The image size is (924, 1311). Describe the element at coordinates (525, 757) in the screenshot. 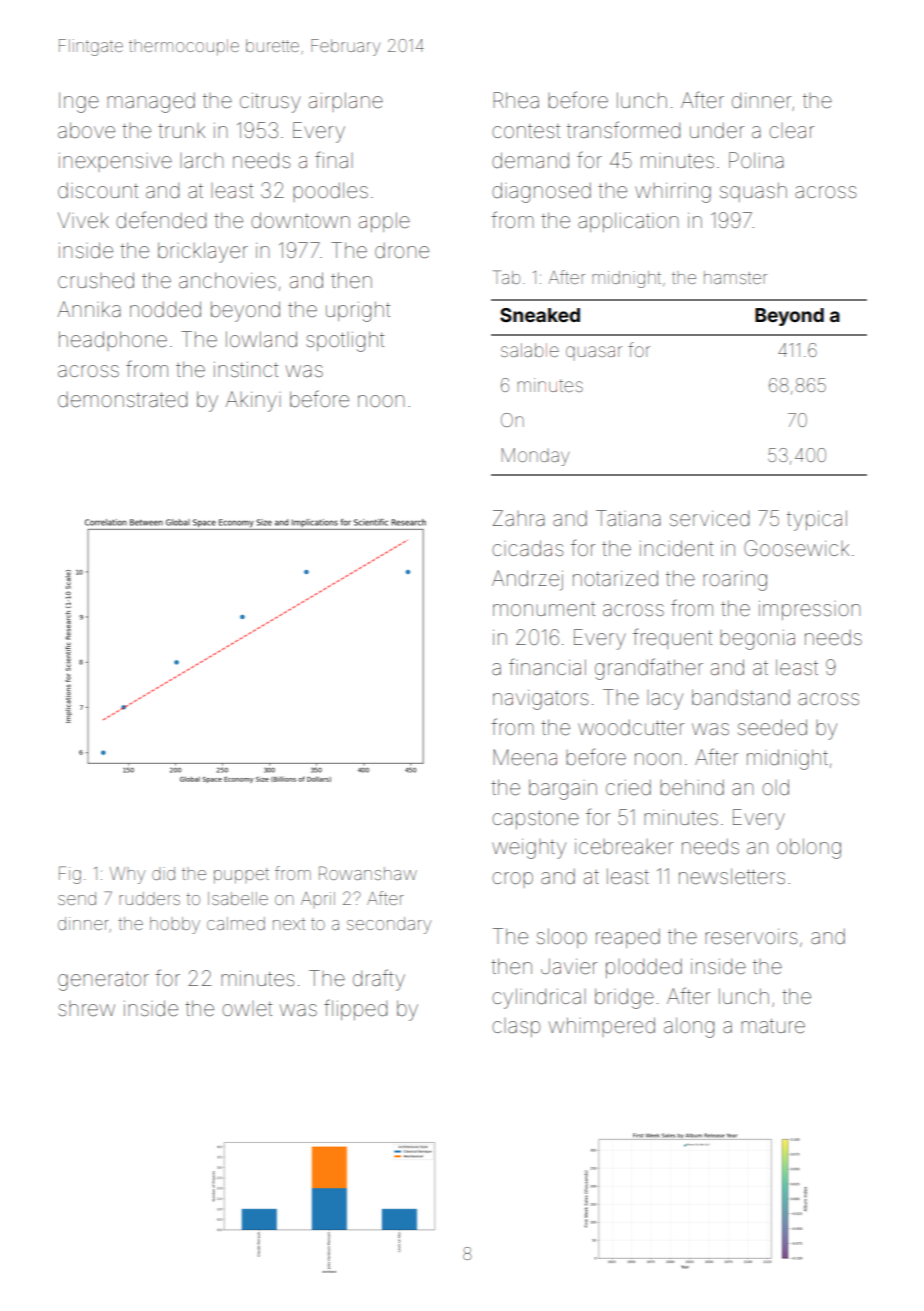

I see `Meena` at that location.
